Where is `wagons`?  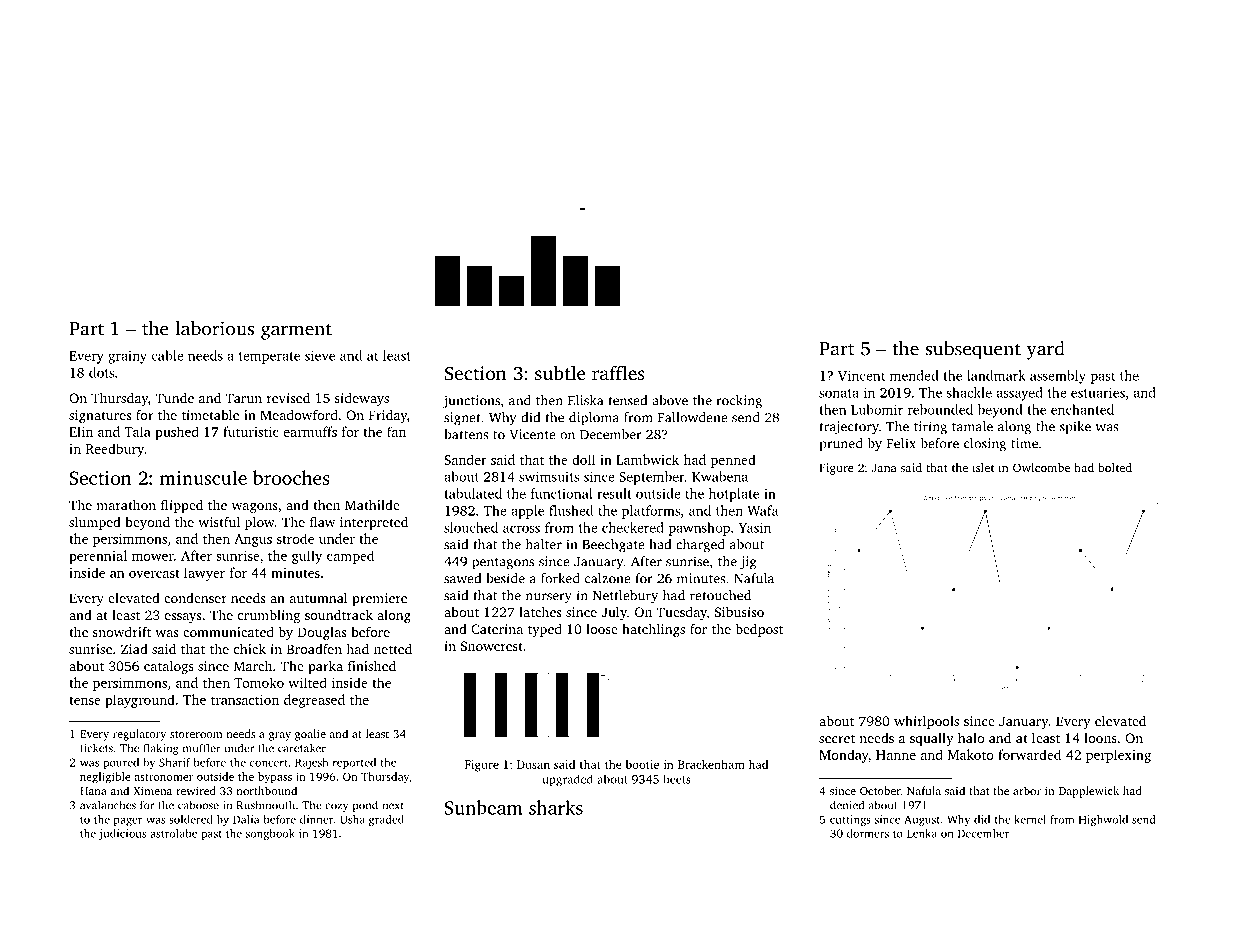
wagons is located at coordinates (254, 508).
